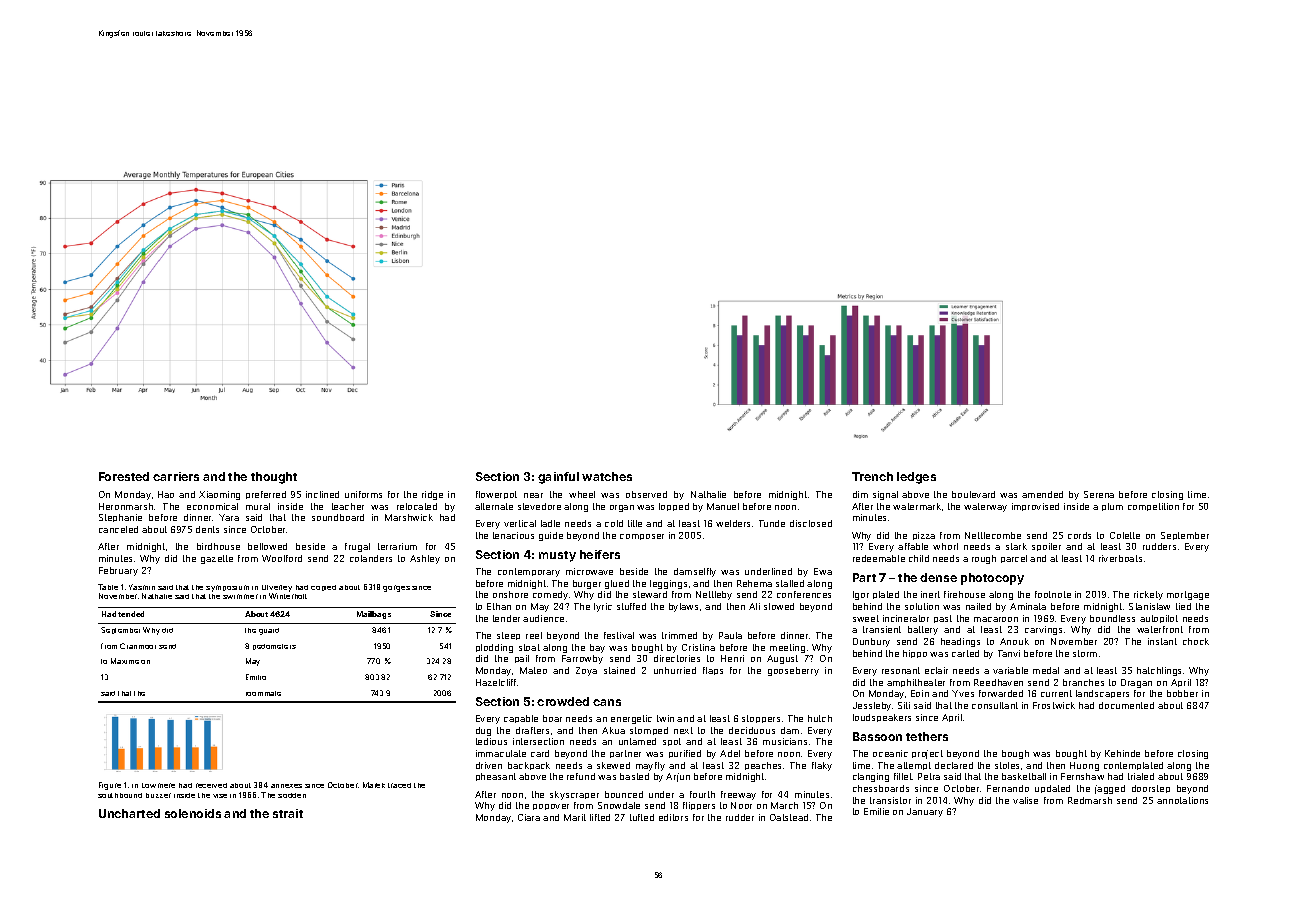  I want to click on capable, so click(521, 719).
